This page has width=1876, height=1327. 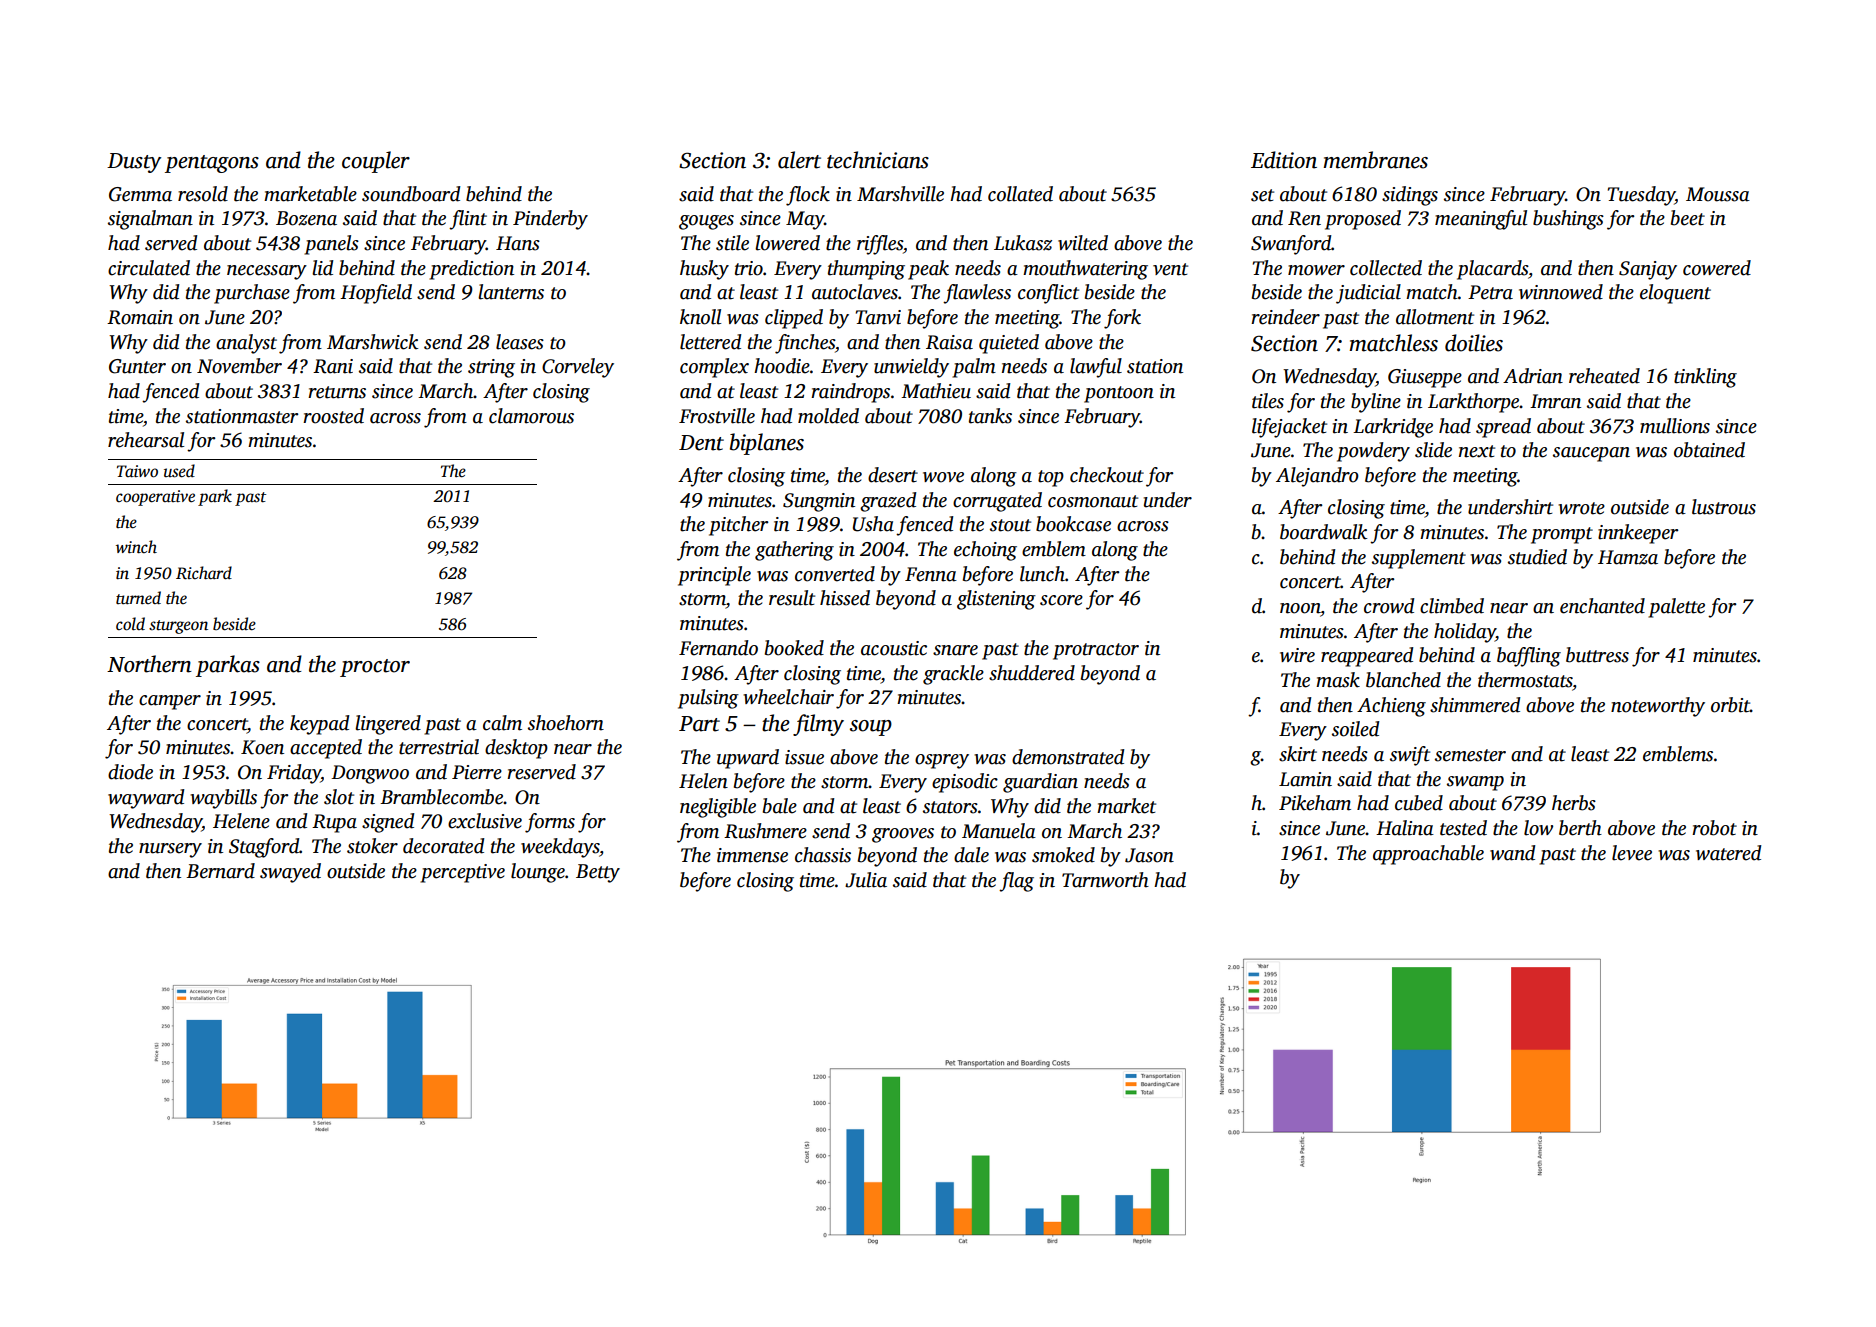 I want to click on Taiwo, so click(x=137, y=471).
